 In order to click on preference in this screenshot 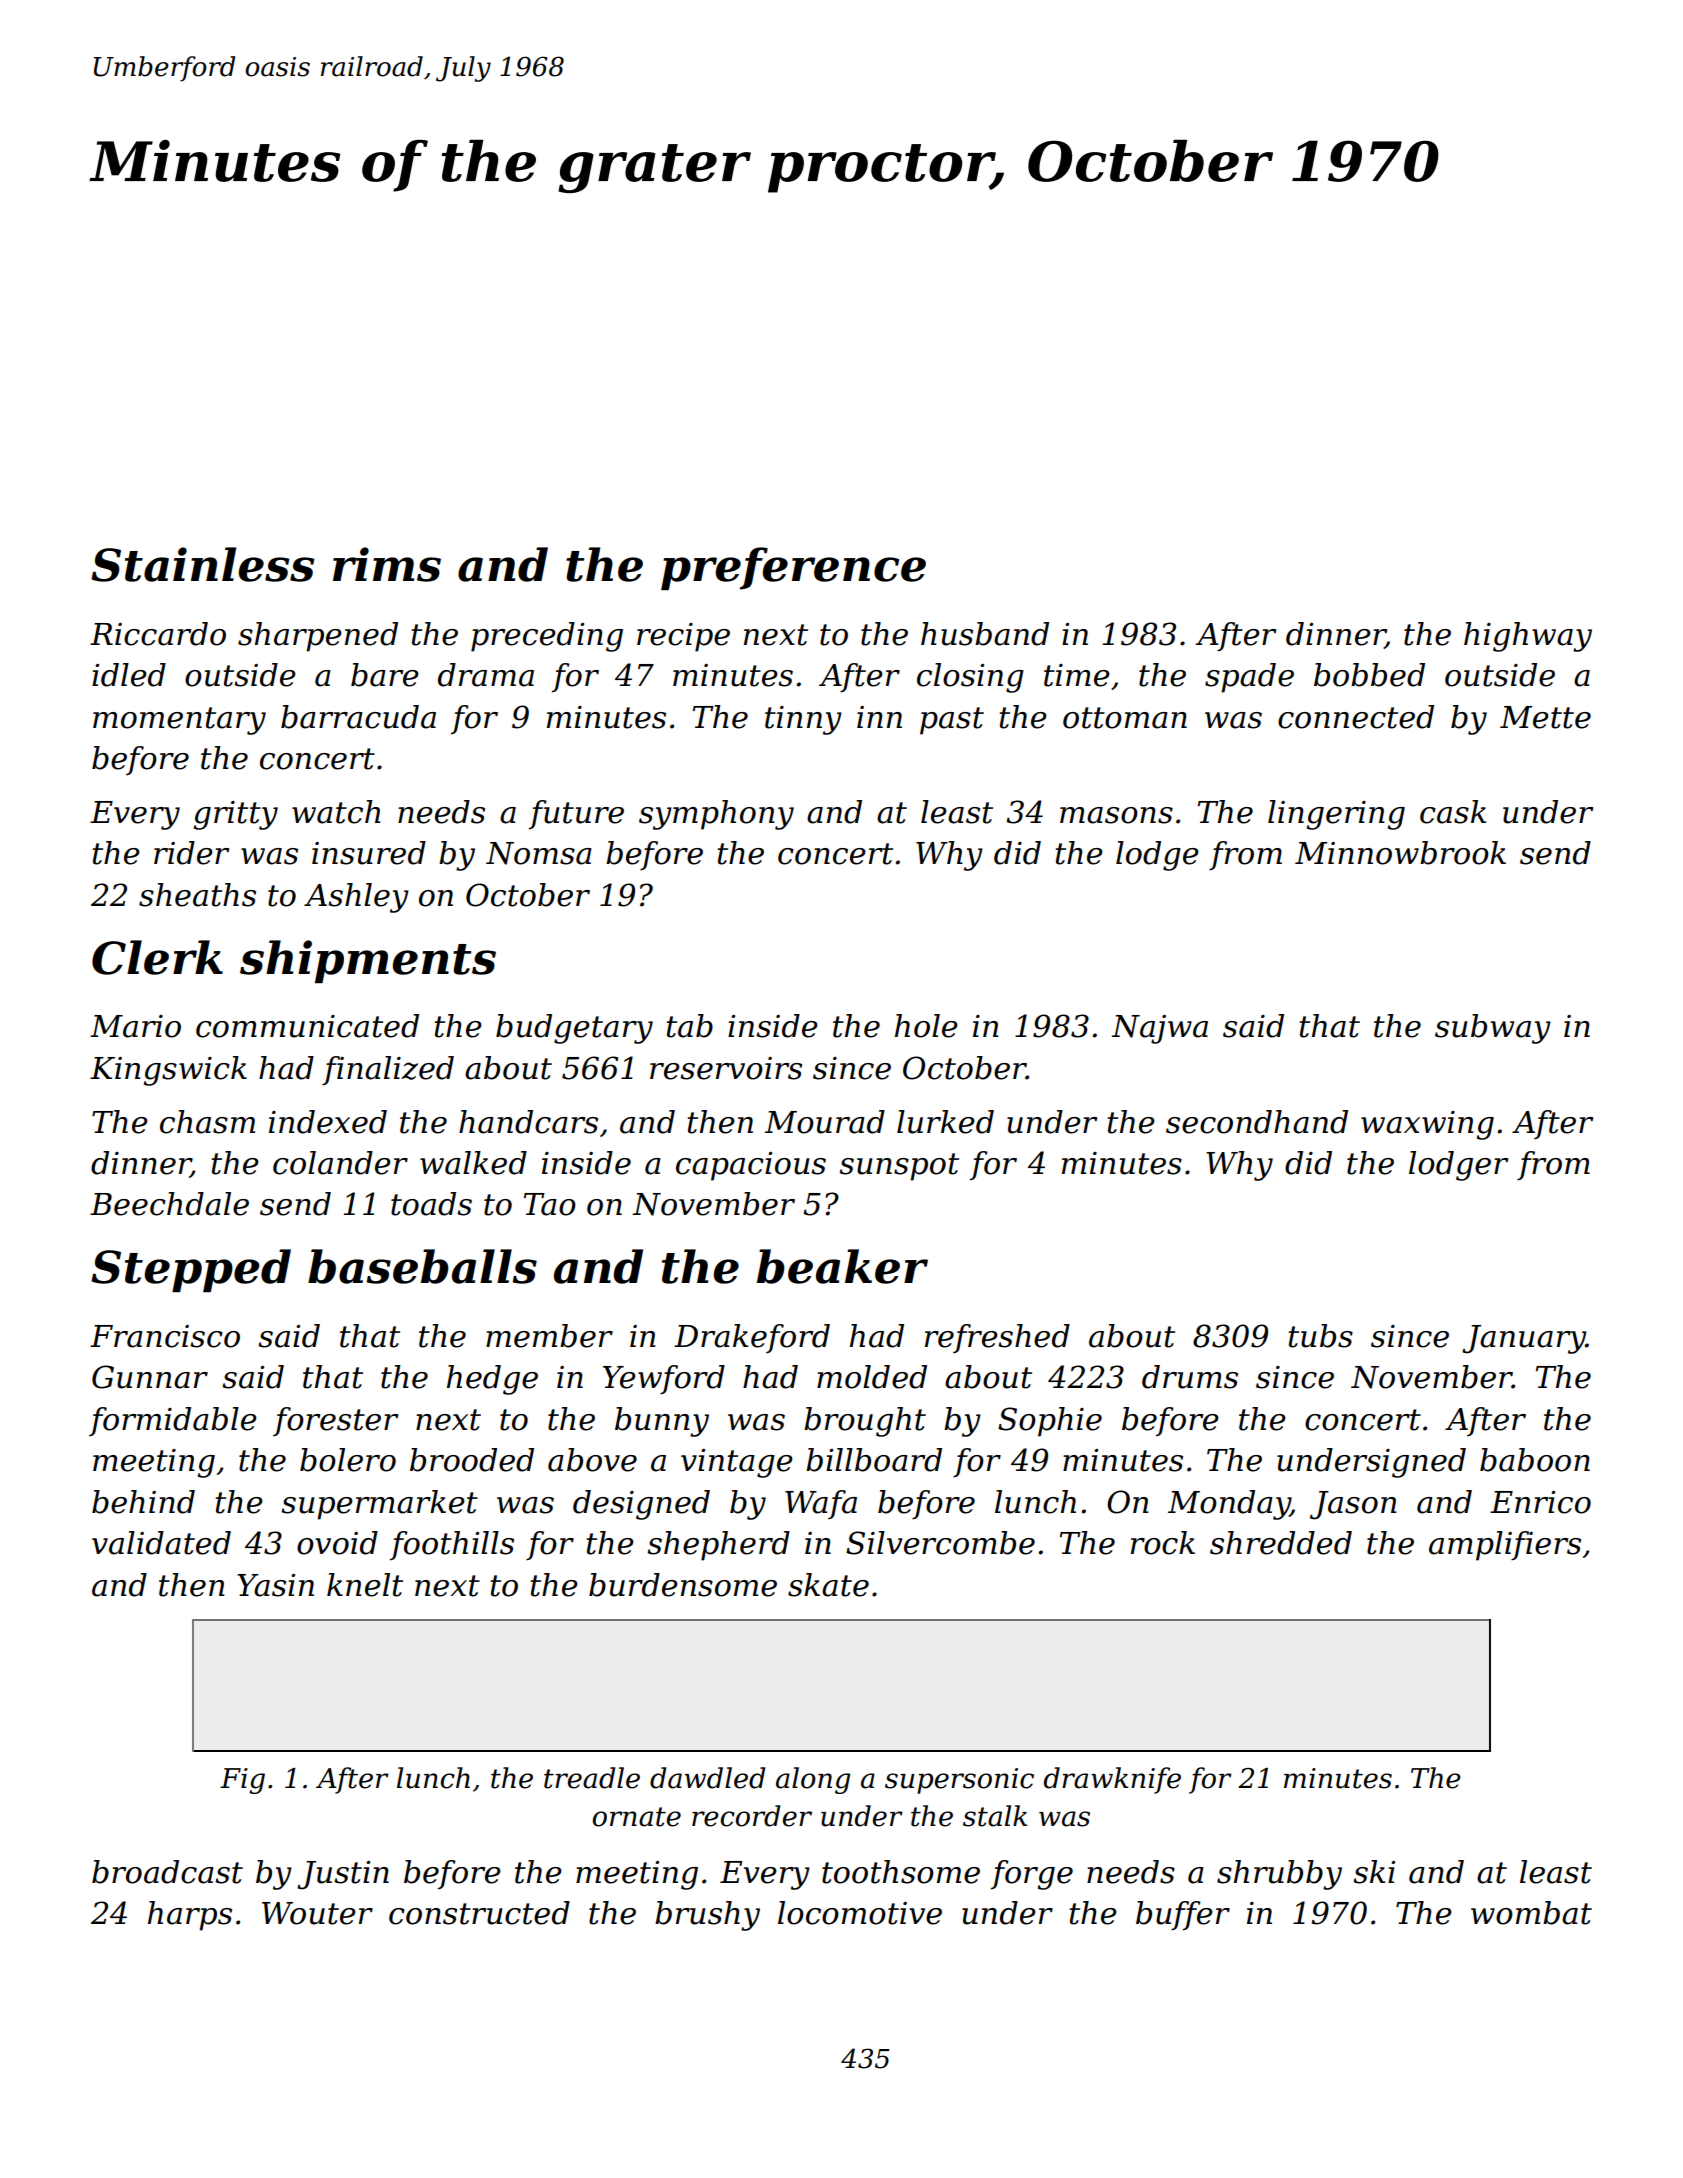, I will do `click(793, 568)`.
